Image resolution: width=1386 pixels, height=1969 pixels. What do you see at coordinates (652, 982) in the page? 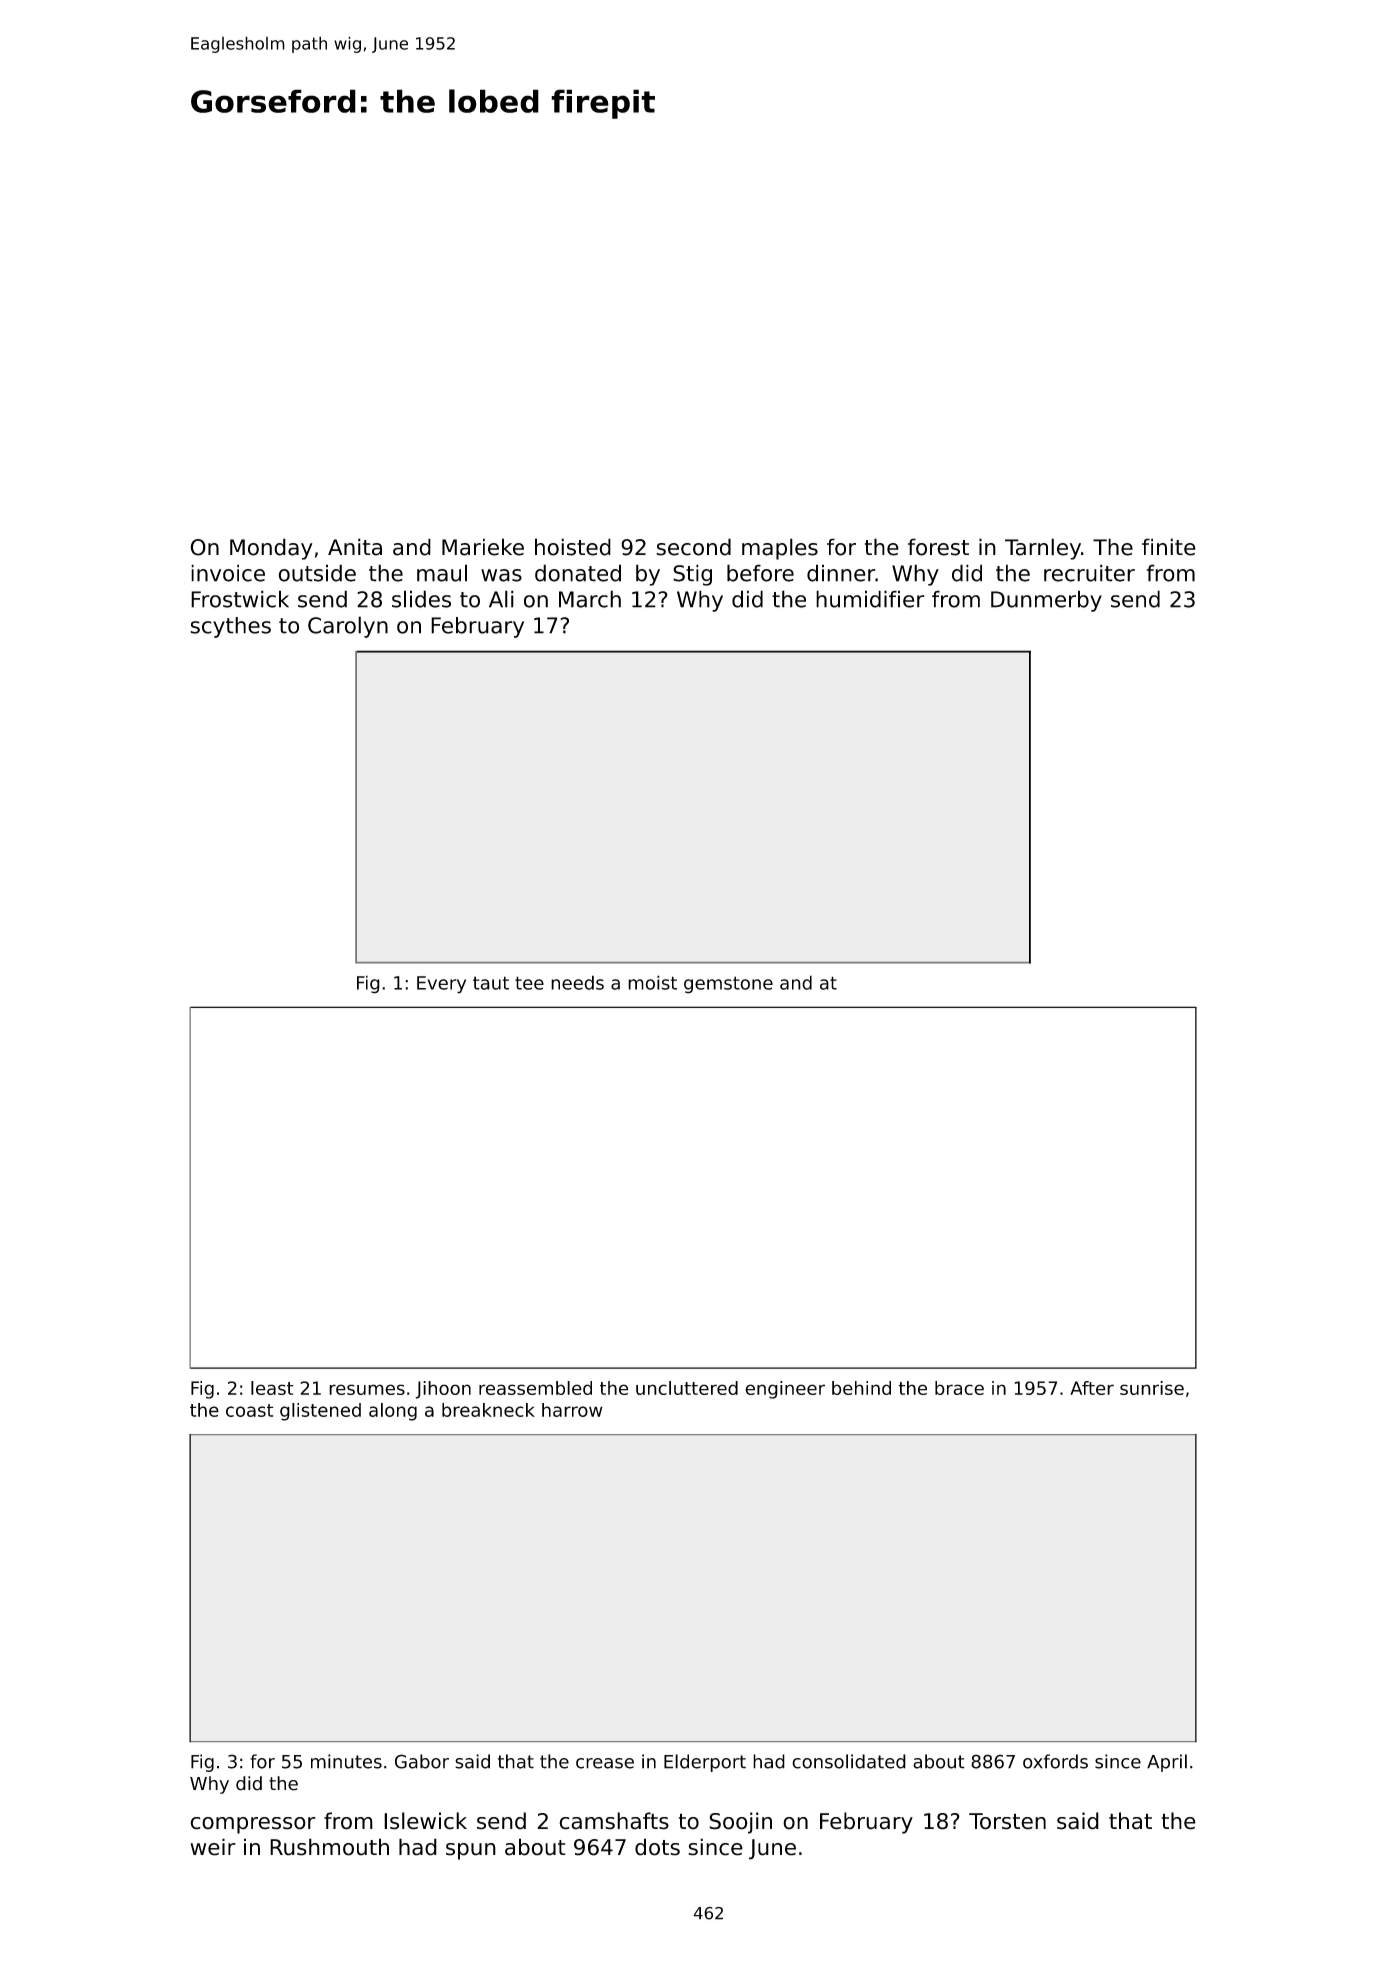
I see `moist` at bounding box center [652, 982].
